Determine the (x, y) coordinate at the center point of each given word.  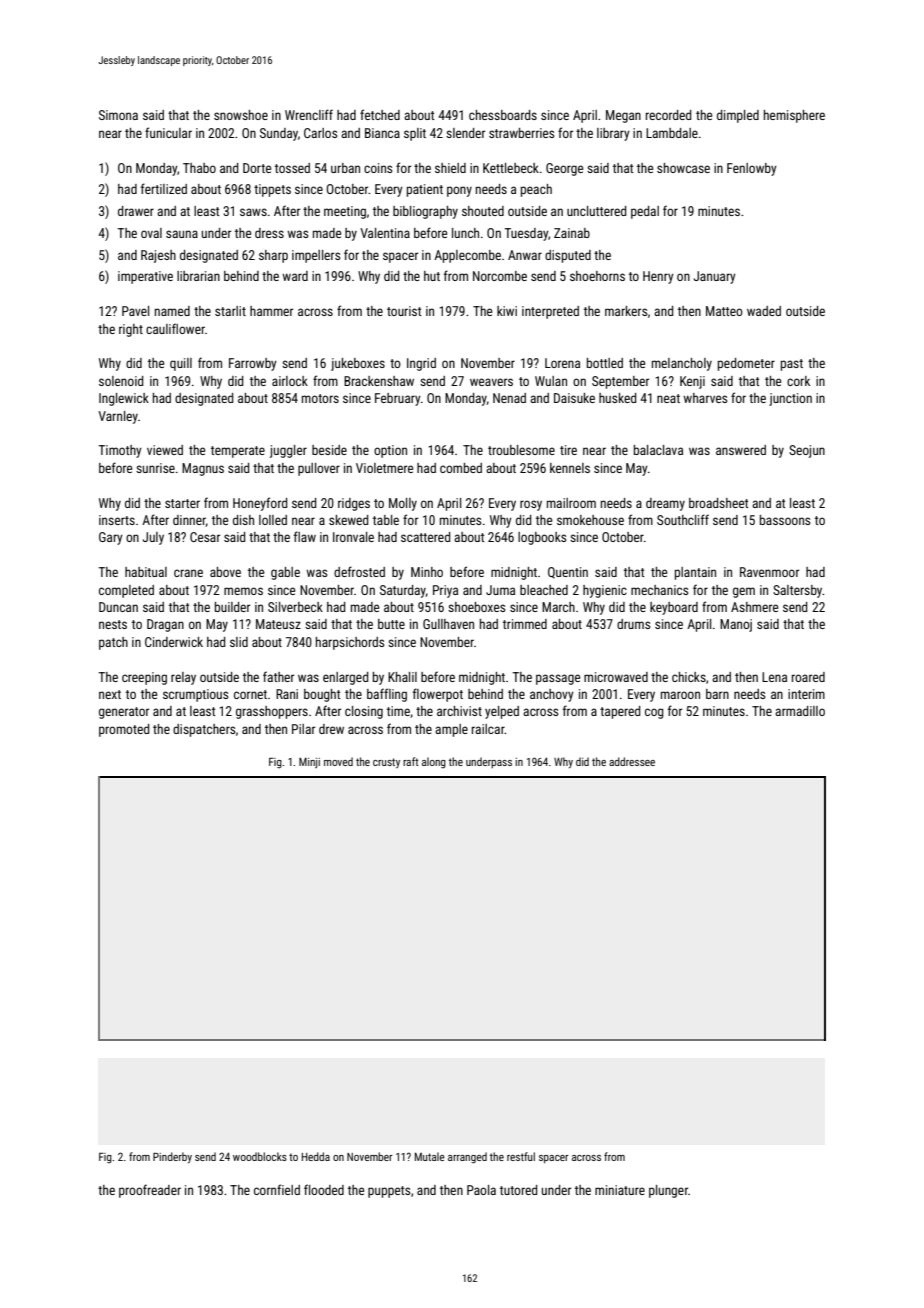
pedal (645, 212)
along (434, 763)
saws (253, 212)
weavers (491, 382)
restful (521, 1156)
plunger (668, 1191)
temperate (238, 452)
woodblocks (260, 1156)
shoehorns (597, 276)
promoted (124, 730)
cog (654, 713)
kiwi (507, 311)
